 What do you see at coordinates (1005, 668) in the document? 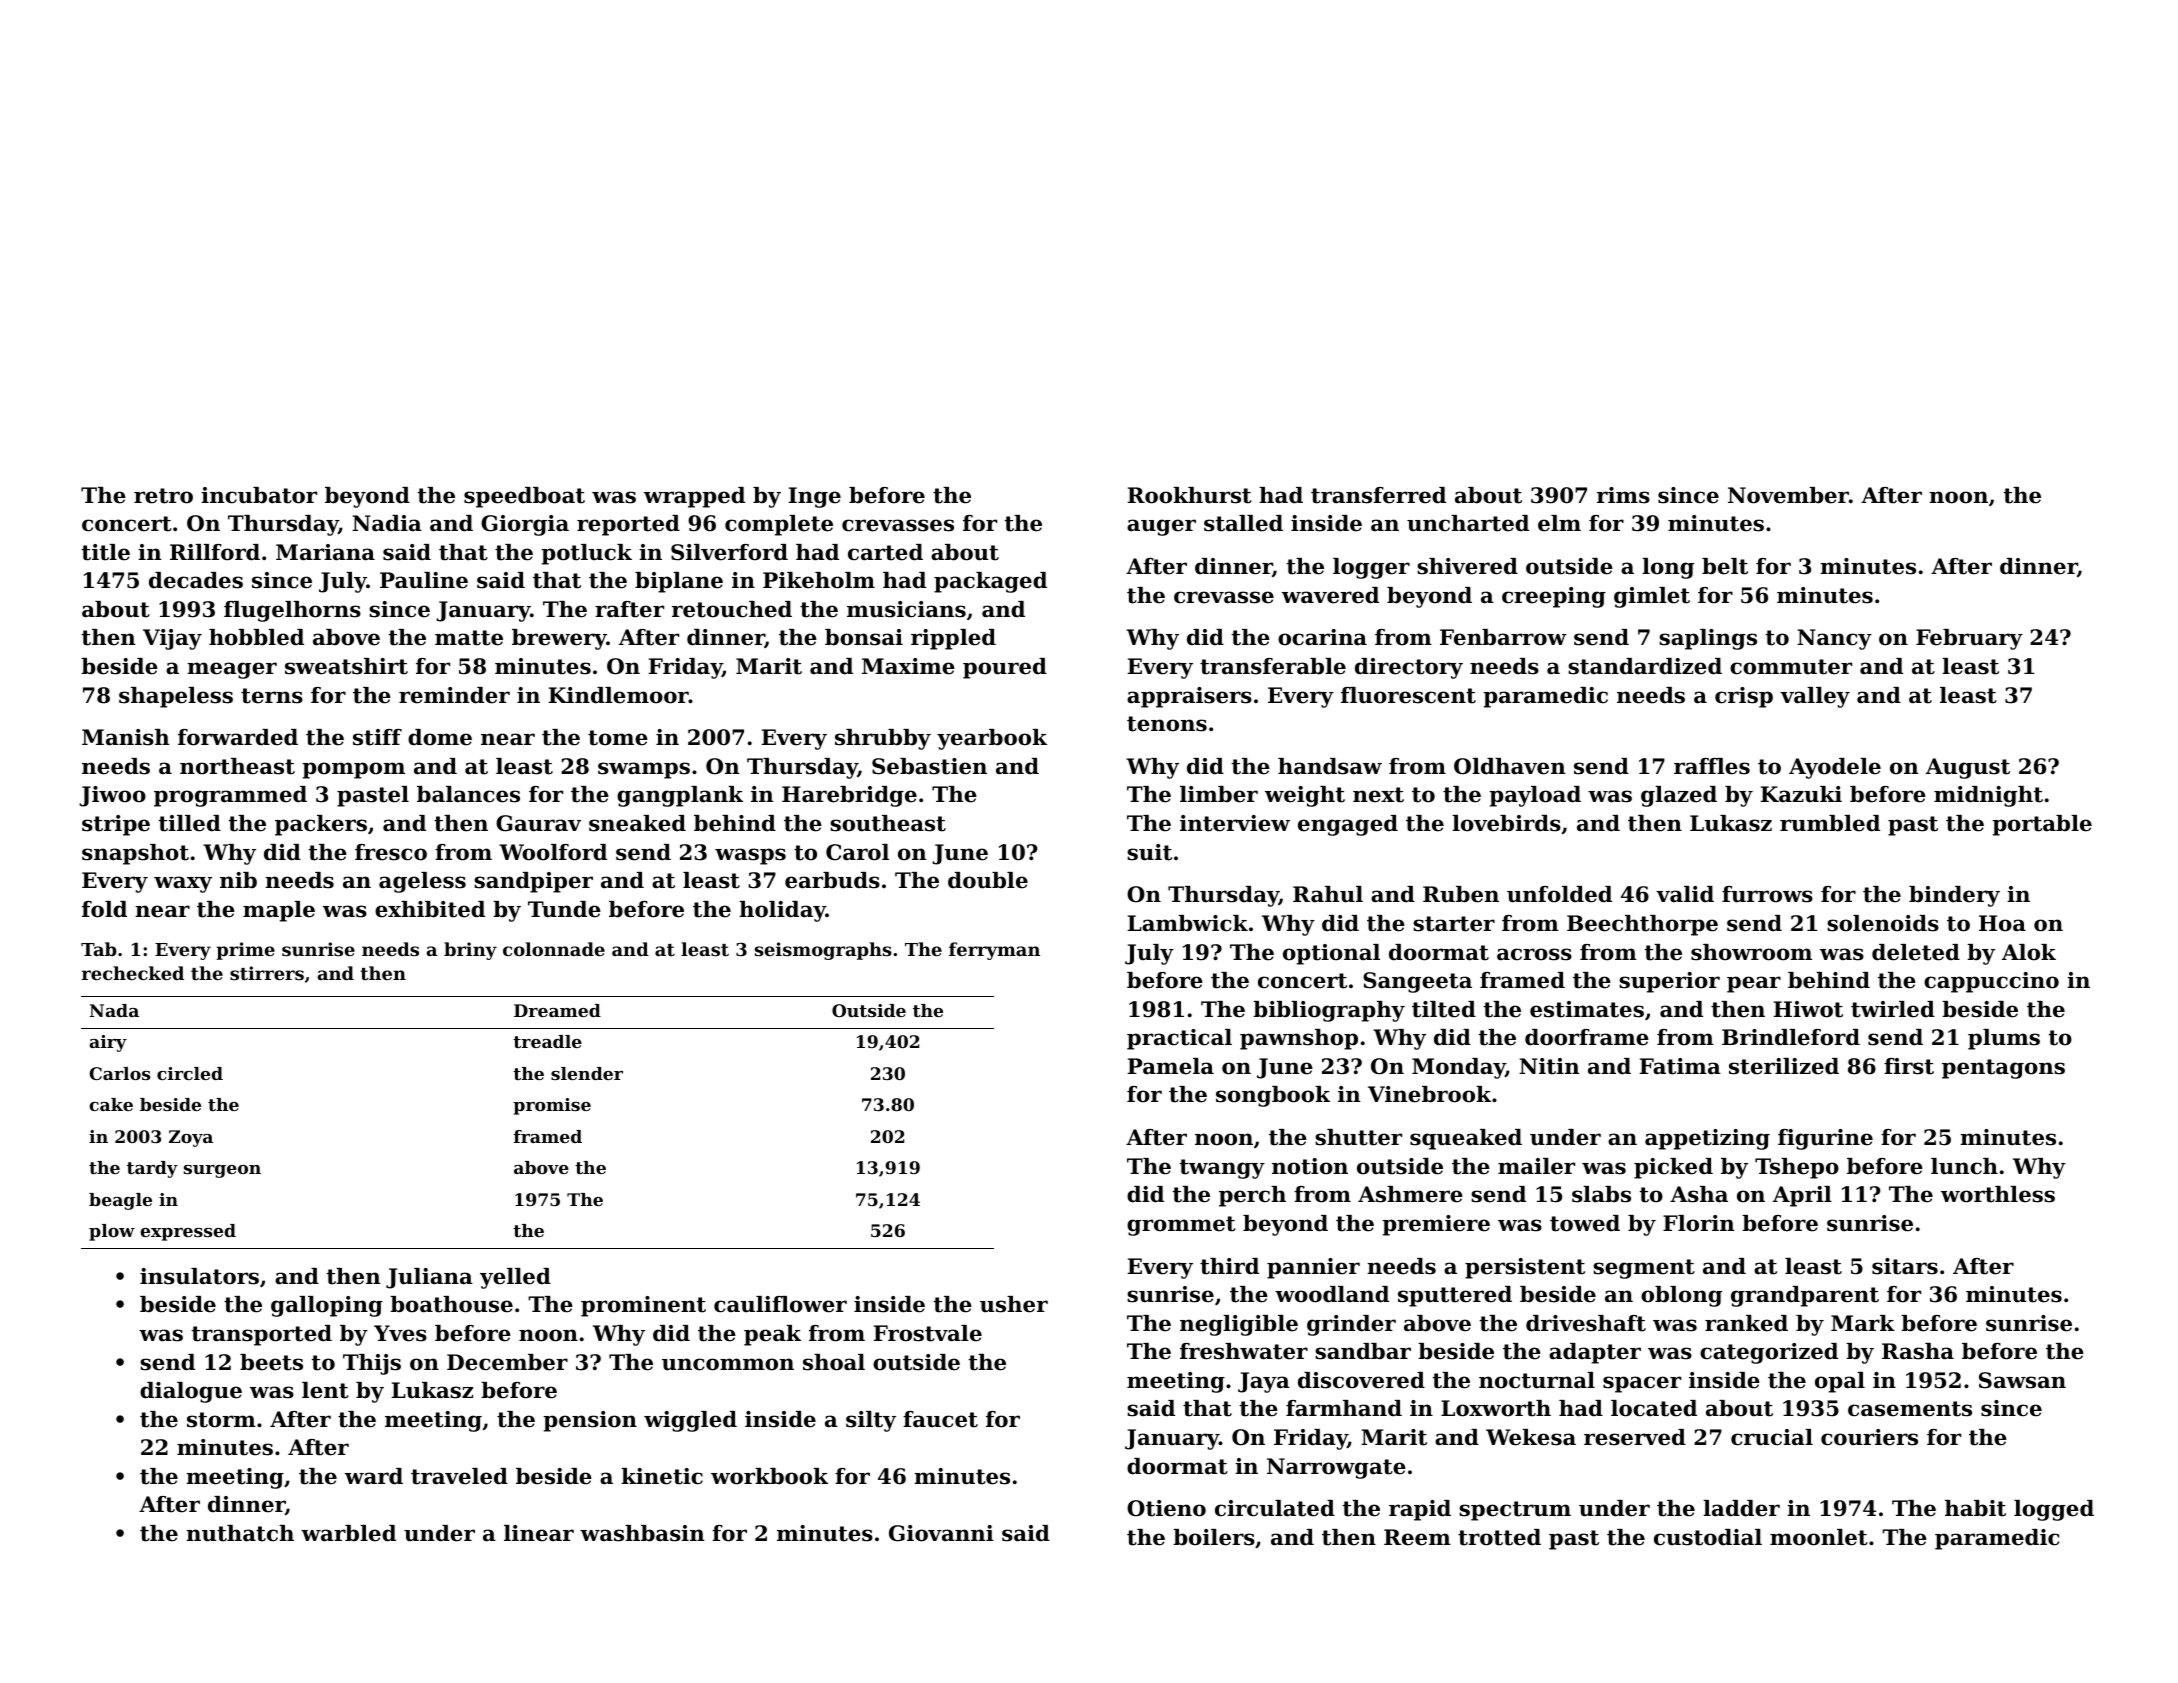
I see `poured` at bounding box center [1005, 668].
